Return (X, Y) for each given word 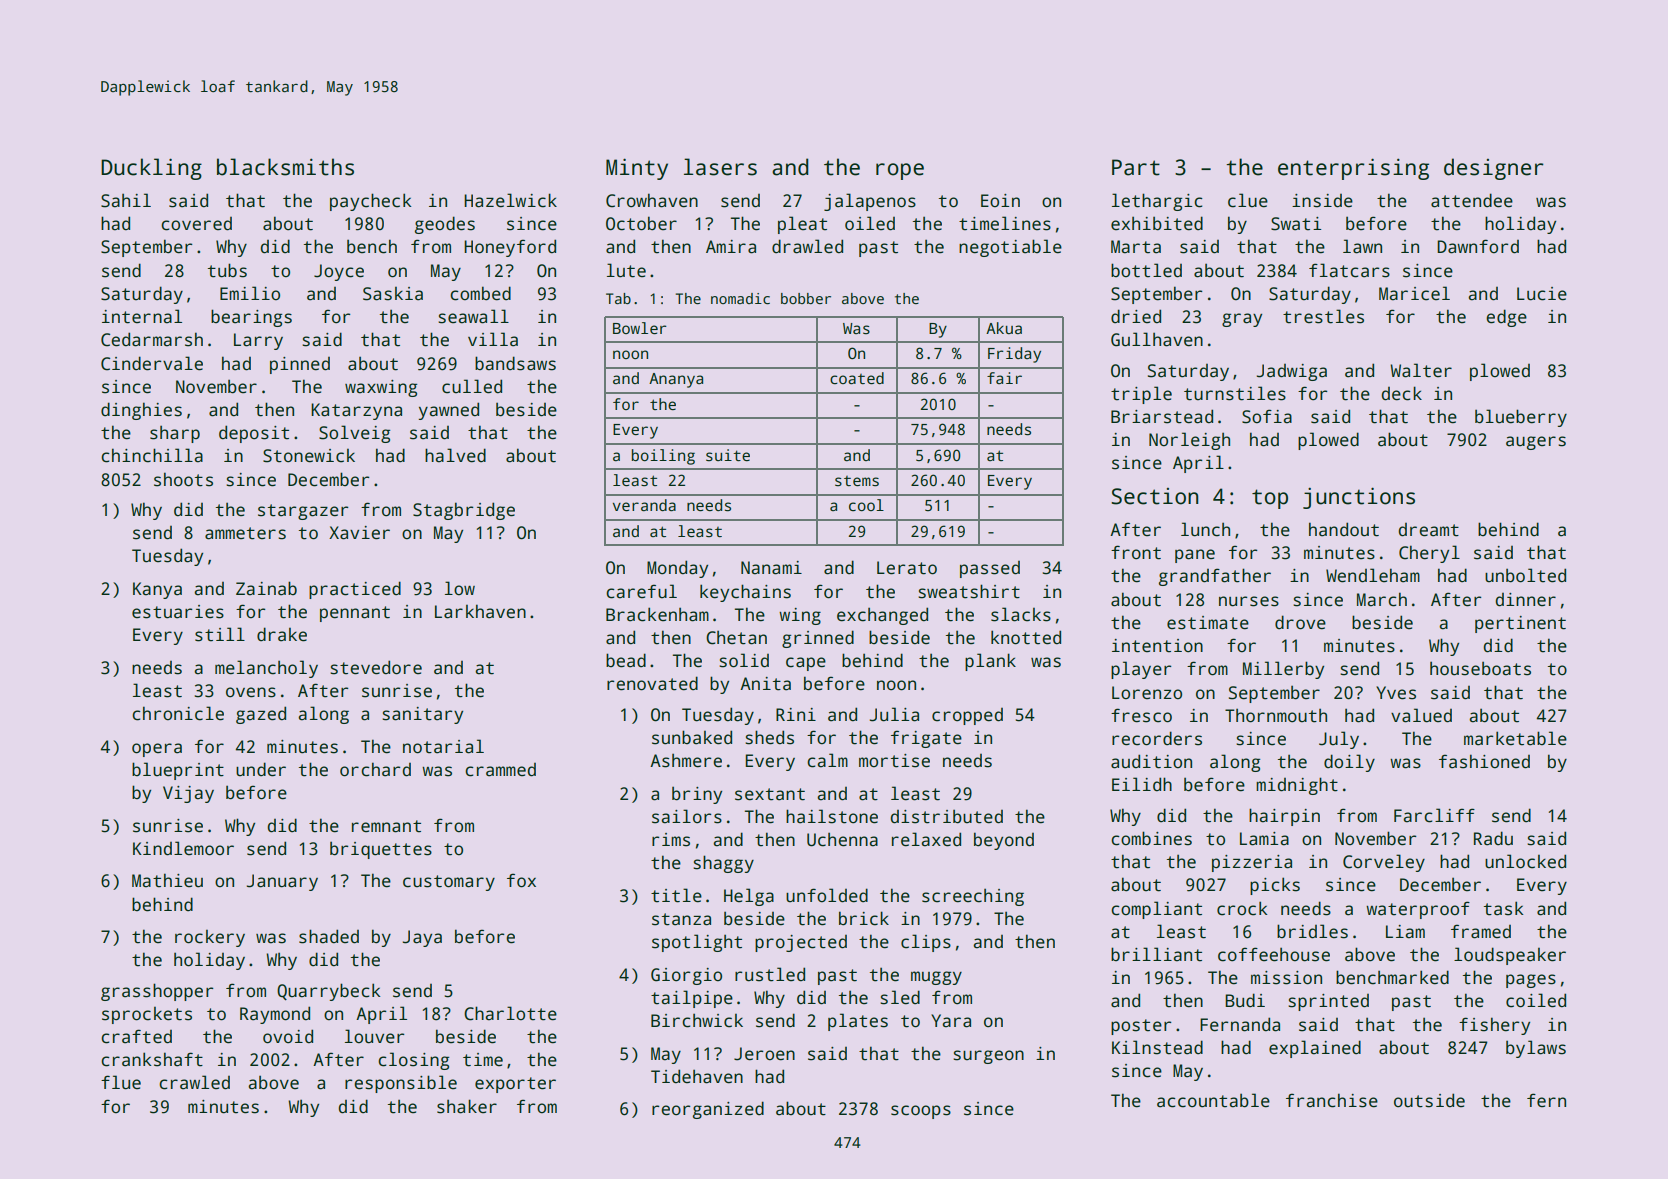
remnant (386, 826)
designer (1494, 169)
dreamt (1428, 530)
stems (857, 481)
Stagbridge (464, 511)
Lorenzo (1147, 693)
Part (1136, 167)
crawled (194, 1082)
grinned (818, 639)
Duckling (151, 169)
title (676, 895)
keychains (745, 593)
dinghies (141, 411)
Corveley (1384, 863)
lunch (1205, 529)
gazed (261, 715)
